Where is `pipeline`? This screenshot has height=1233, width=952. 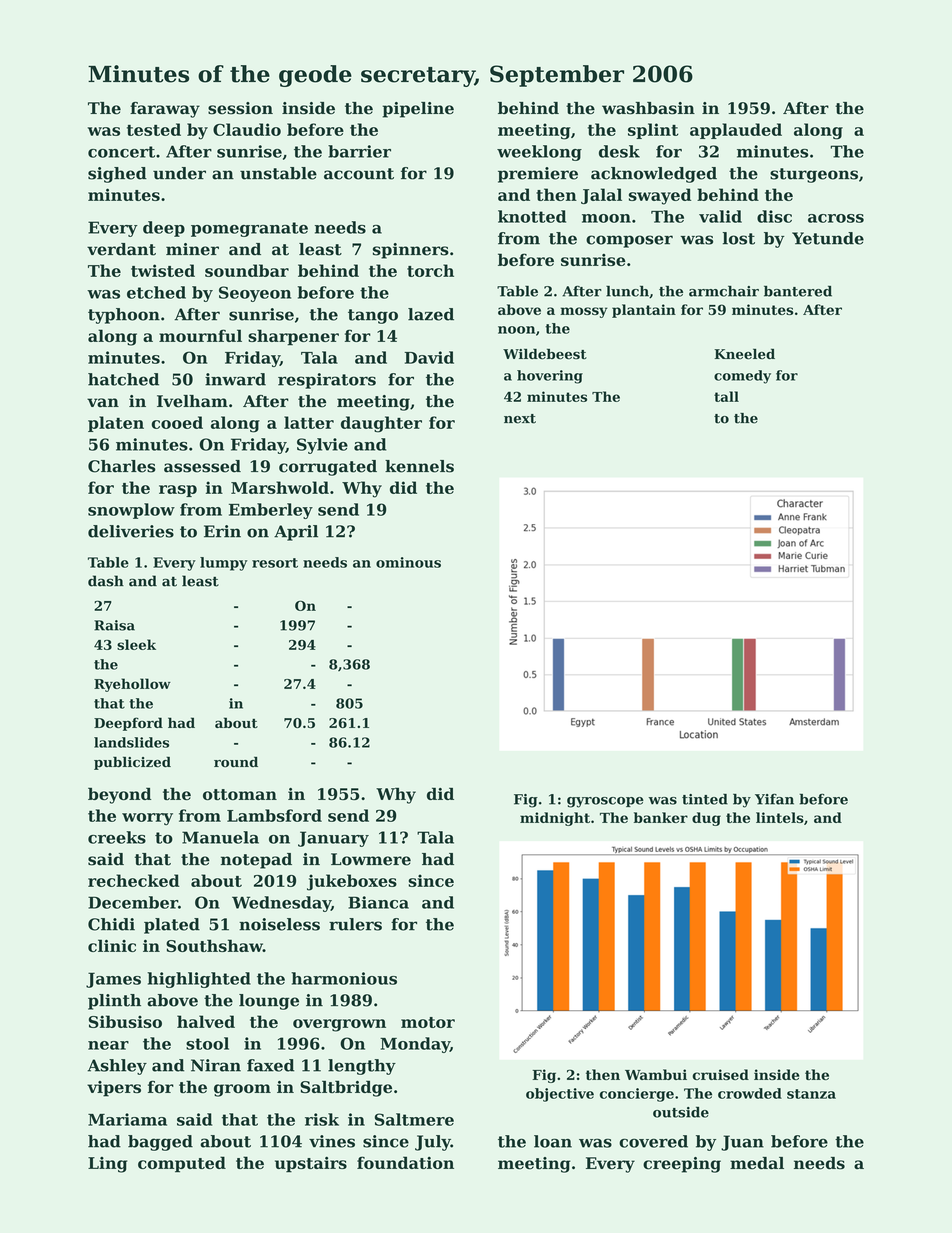 pipeline is located at coordinates (418, 110).
